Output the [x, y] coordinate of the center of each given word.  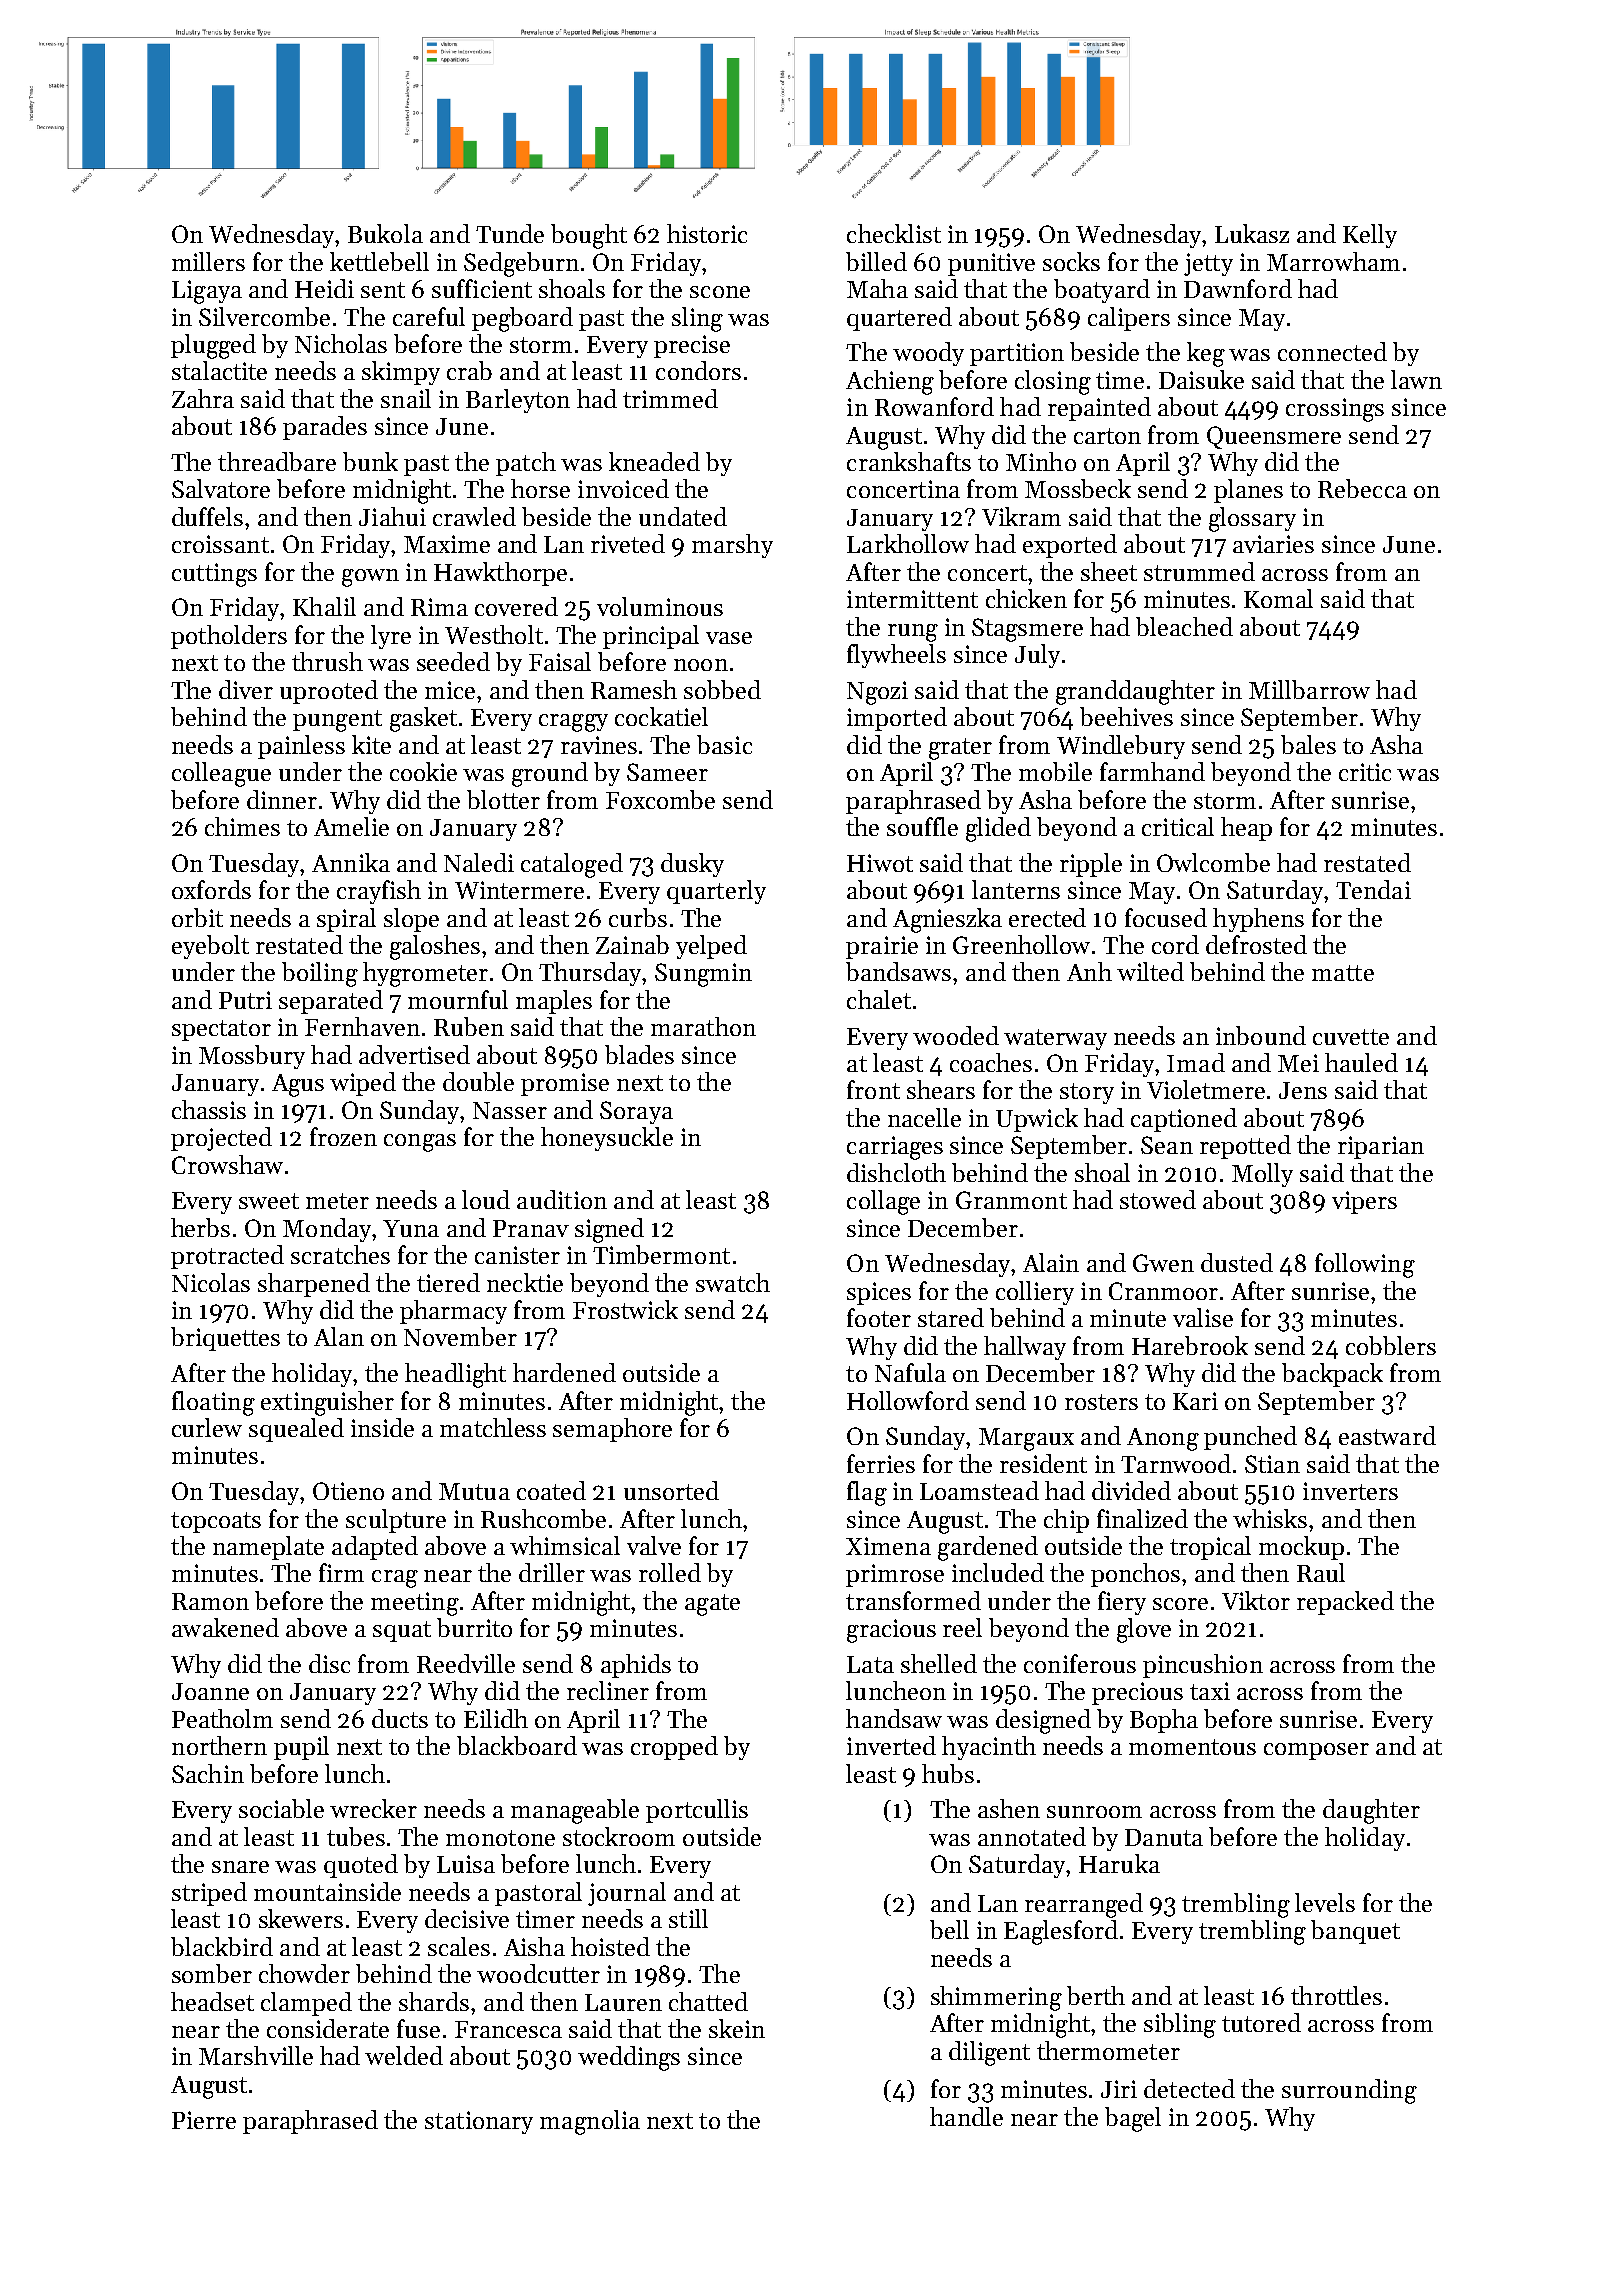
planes [1248, 491]
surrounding [1349, 2091]
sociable [281, 1808]
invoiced [623, 488]
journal [627, 1894]
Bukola [385, 233]
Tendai [1373, 889]
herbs [200, 1227]
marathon [703, 1026]
